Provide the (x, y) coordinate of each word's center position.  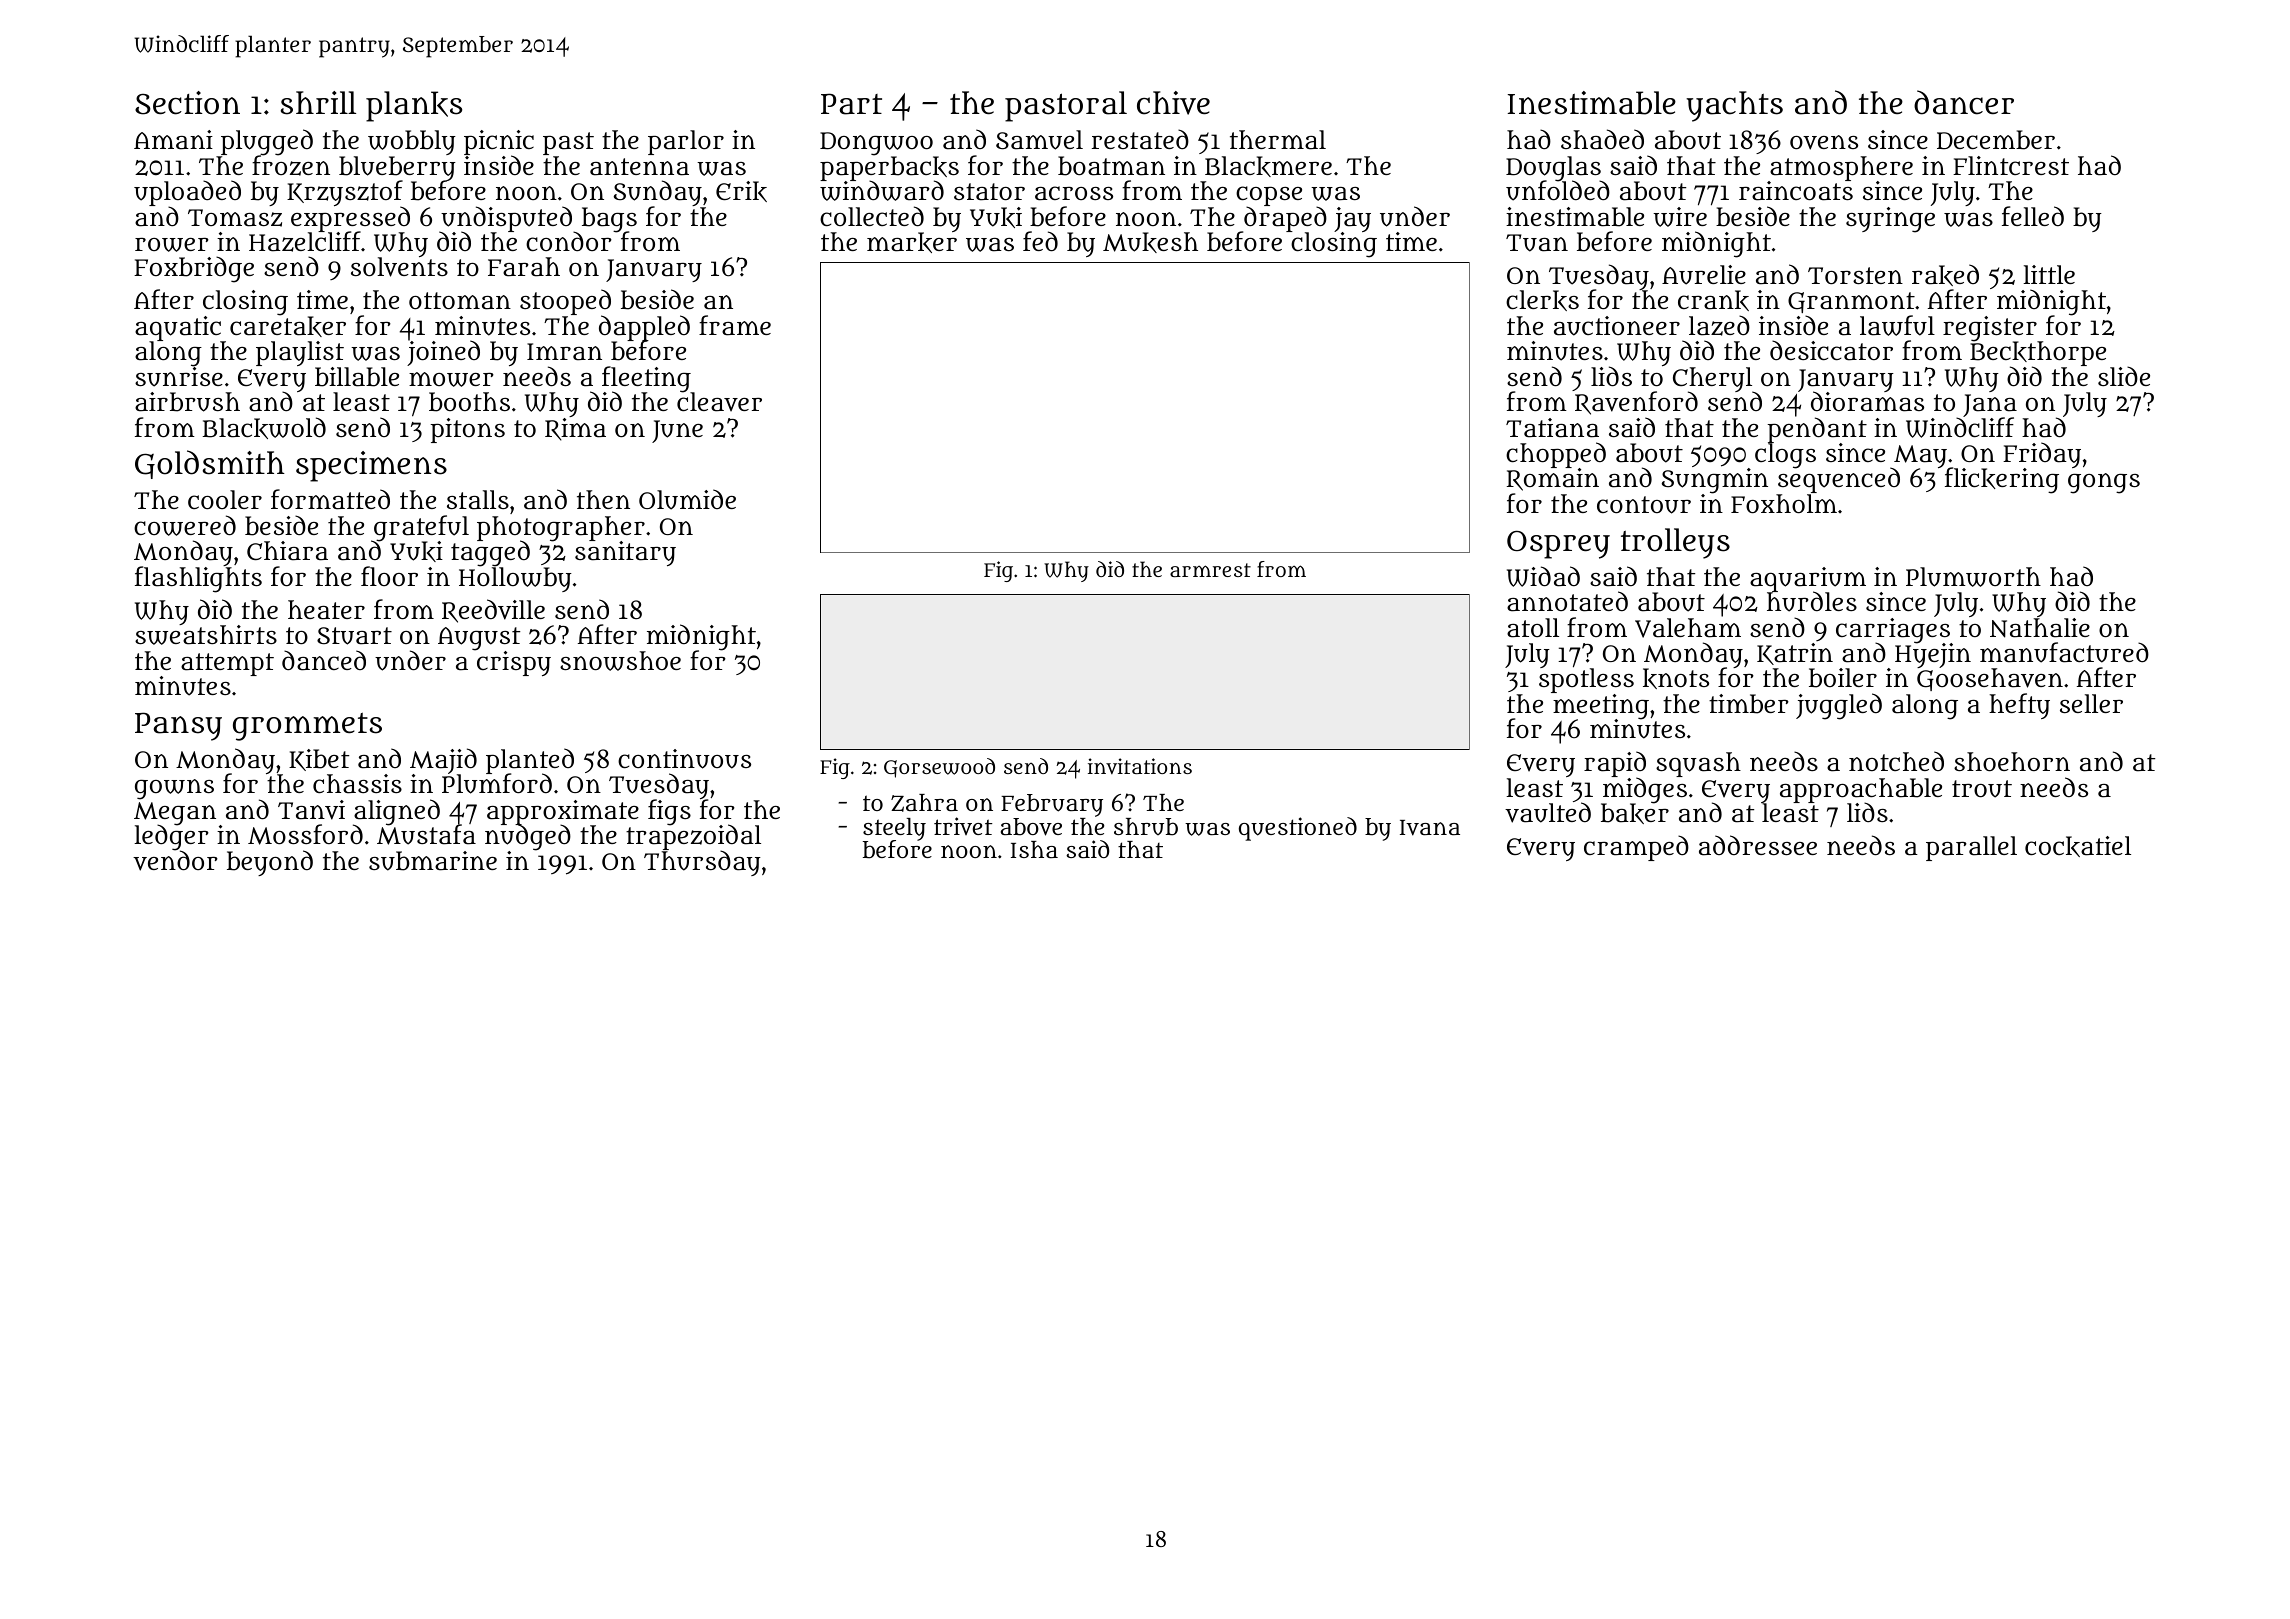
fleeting (646, 379)
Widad (1543, 576)
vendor (175, 861)
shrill (318, 103)
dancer (1964, 102)
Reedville (493, 611)
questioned (1298, 829)
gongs (2104, 483)
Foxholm (1784, 503)
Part (851, 104)
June (677, 431)
